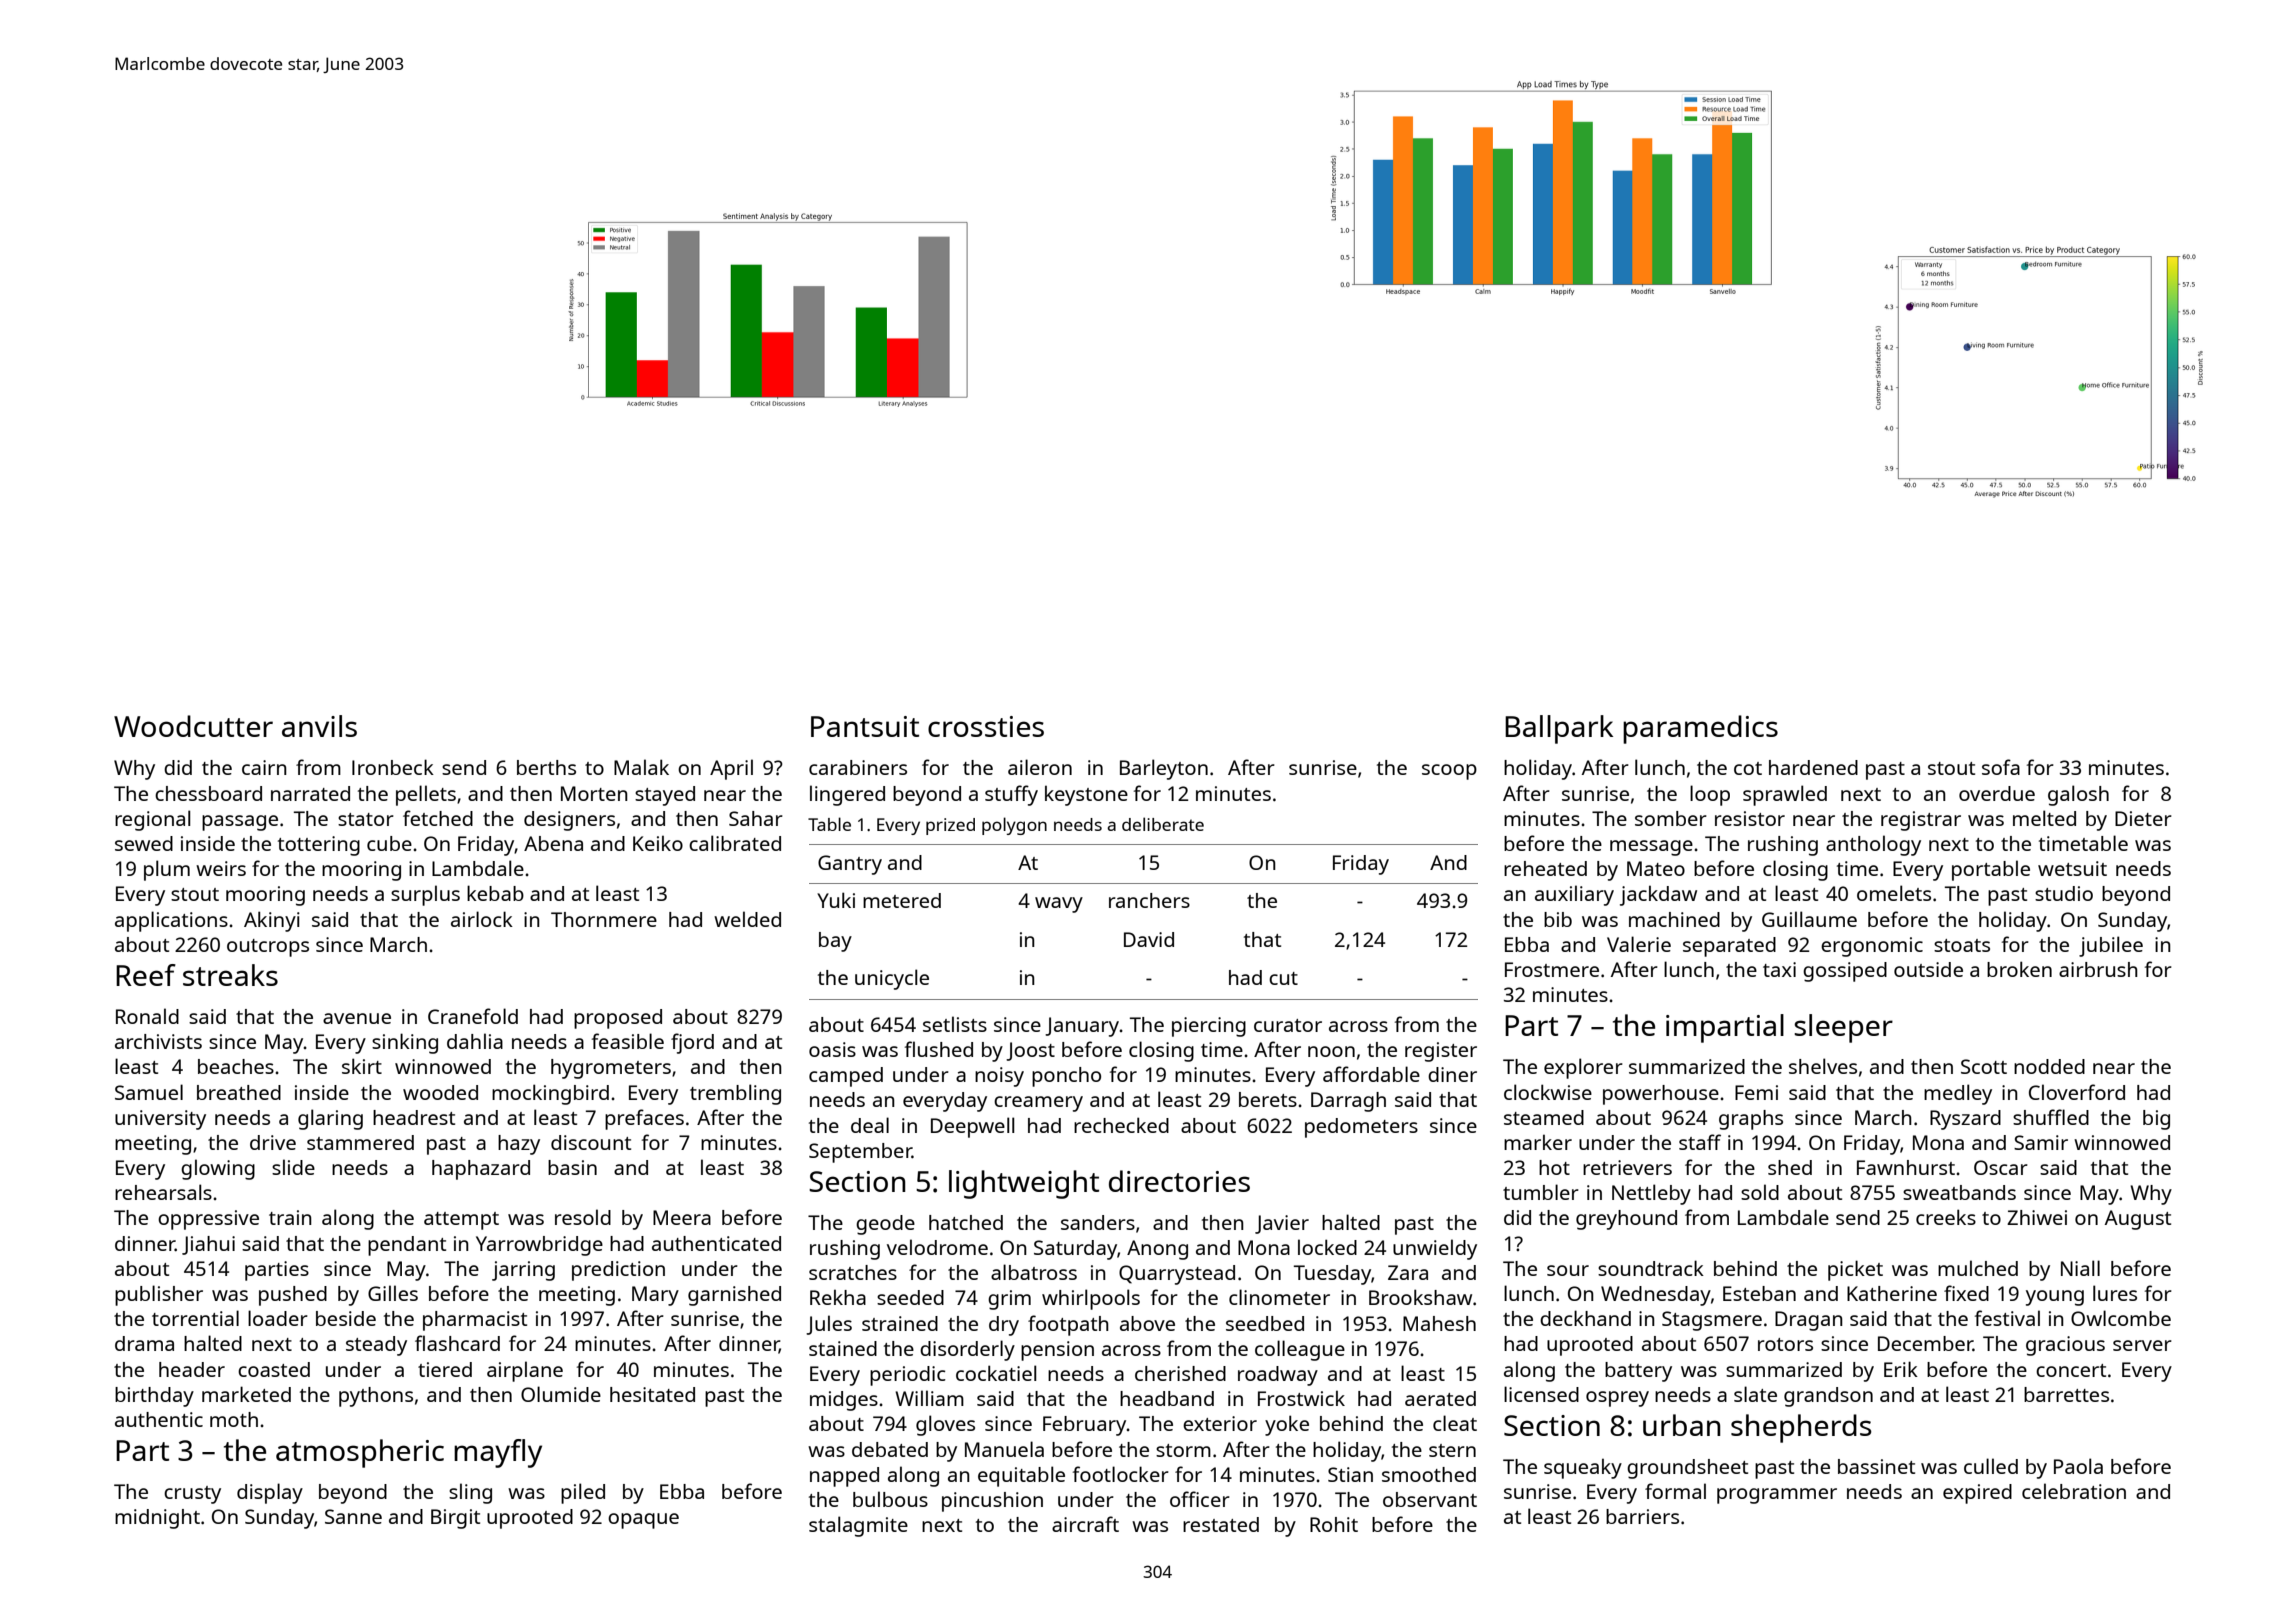 The width and height of the document is (2286, 1616). Describe the element at coordinates (1034, 1272) in the document. I see `albatross` at that location.
